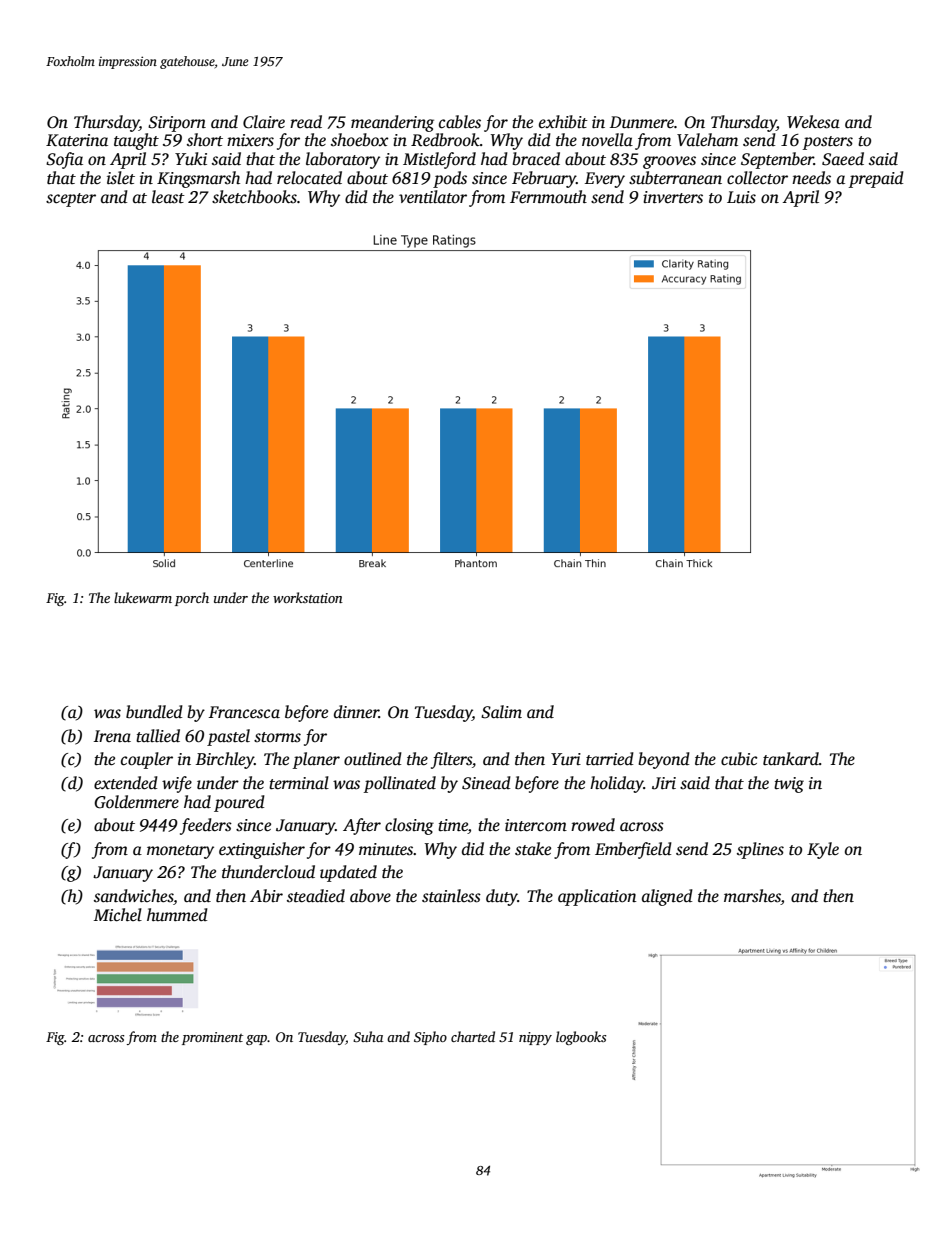  I want to click on prominent, so click(212, 1038).
